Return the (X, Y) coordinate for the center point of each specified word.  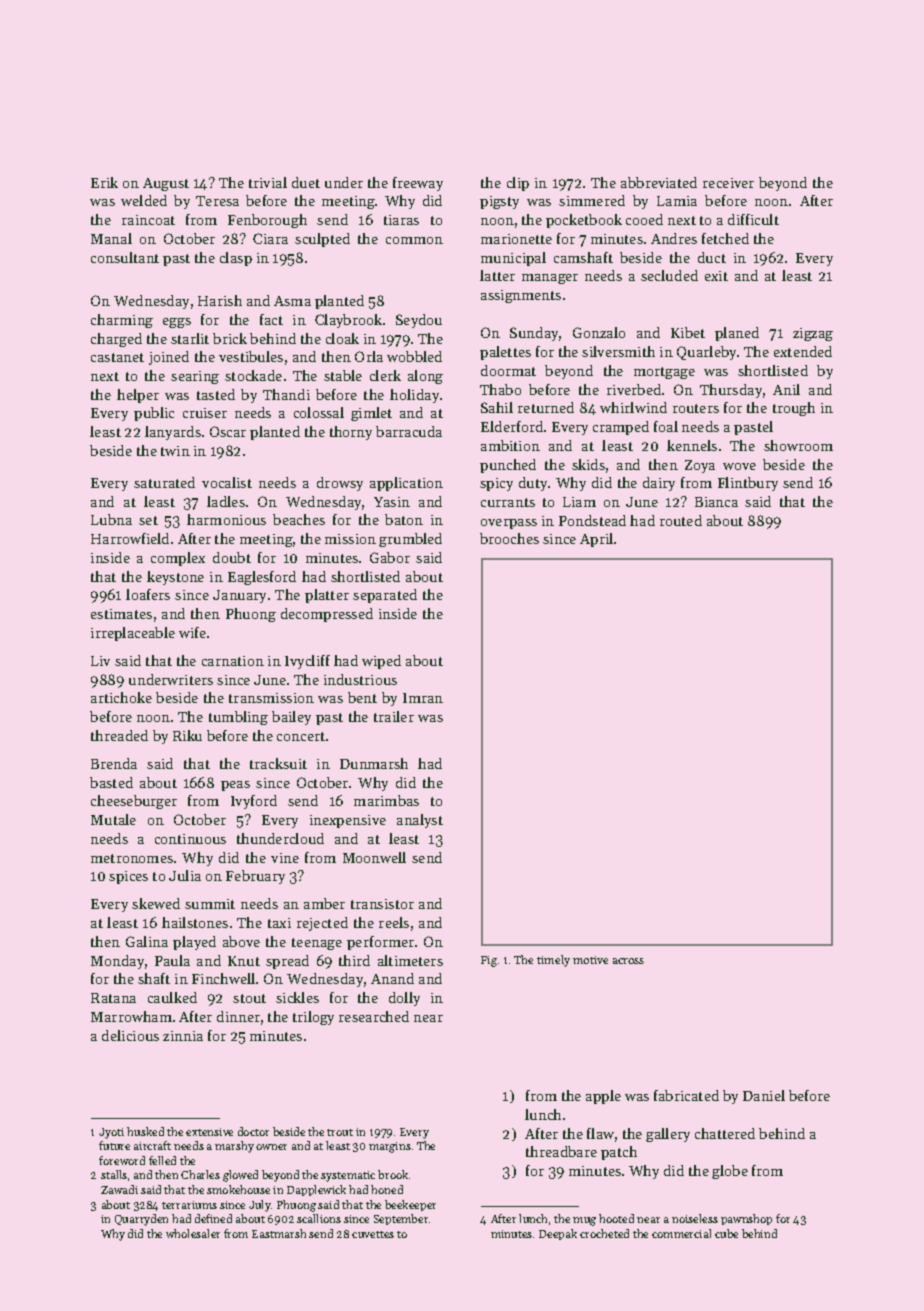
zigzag (813, 334)
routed (681, 520)
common (414, 240)
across (628, 961)
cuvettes (373, 1234)
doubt (232, 557)
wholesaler (193, 1233)
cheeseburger (134, 802)
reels (394, 922)
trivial (268, 182)
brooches (509, 538)
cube (726, 1233)
